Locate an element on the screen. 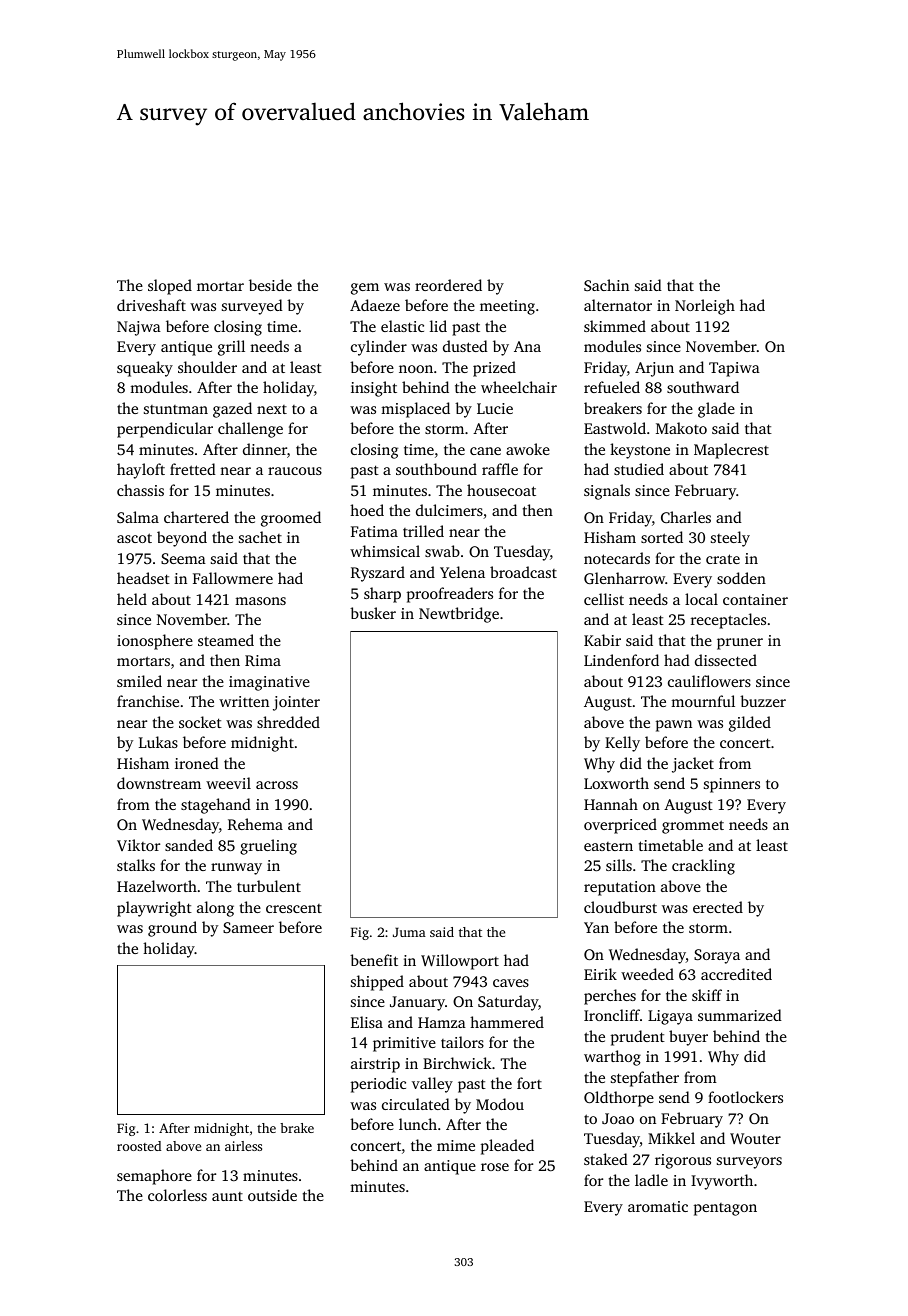 The width and height of the screenshot is (908, 1316). proofreaders is located at coordinates (450, 595).
